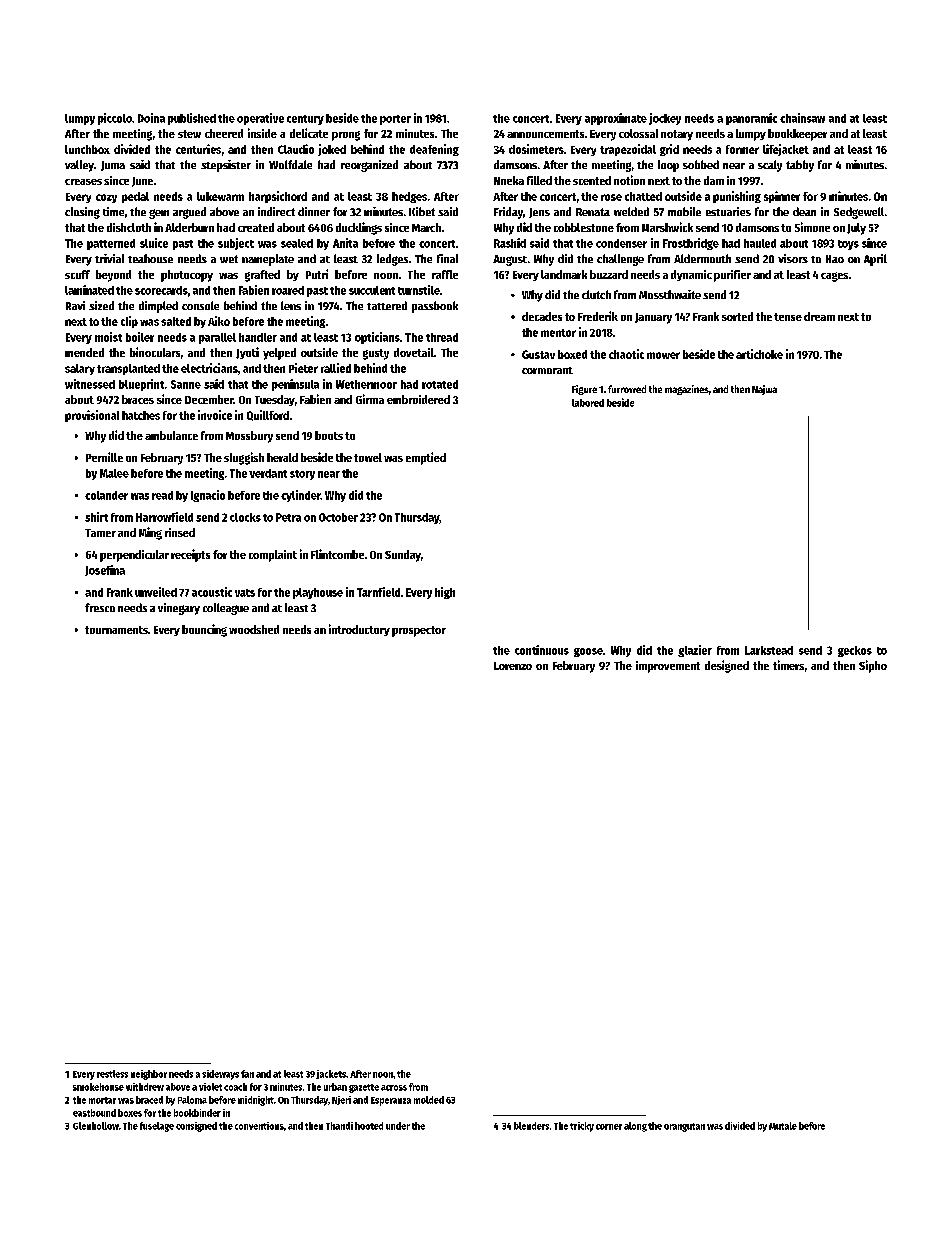 This screenshot has width=952, height=1233. Describe the element at coordinates (584, 390) in the screenshot. I see `Figure` at that location.
